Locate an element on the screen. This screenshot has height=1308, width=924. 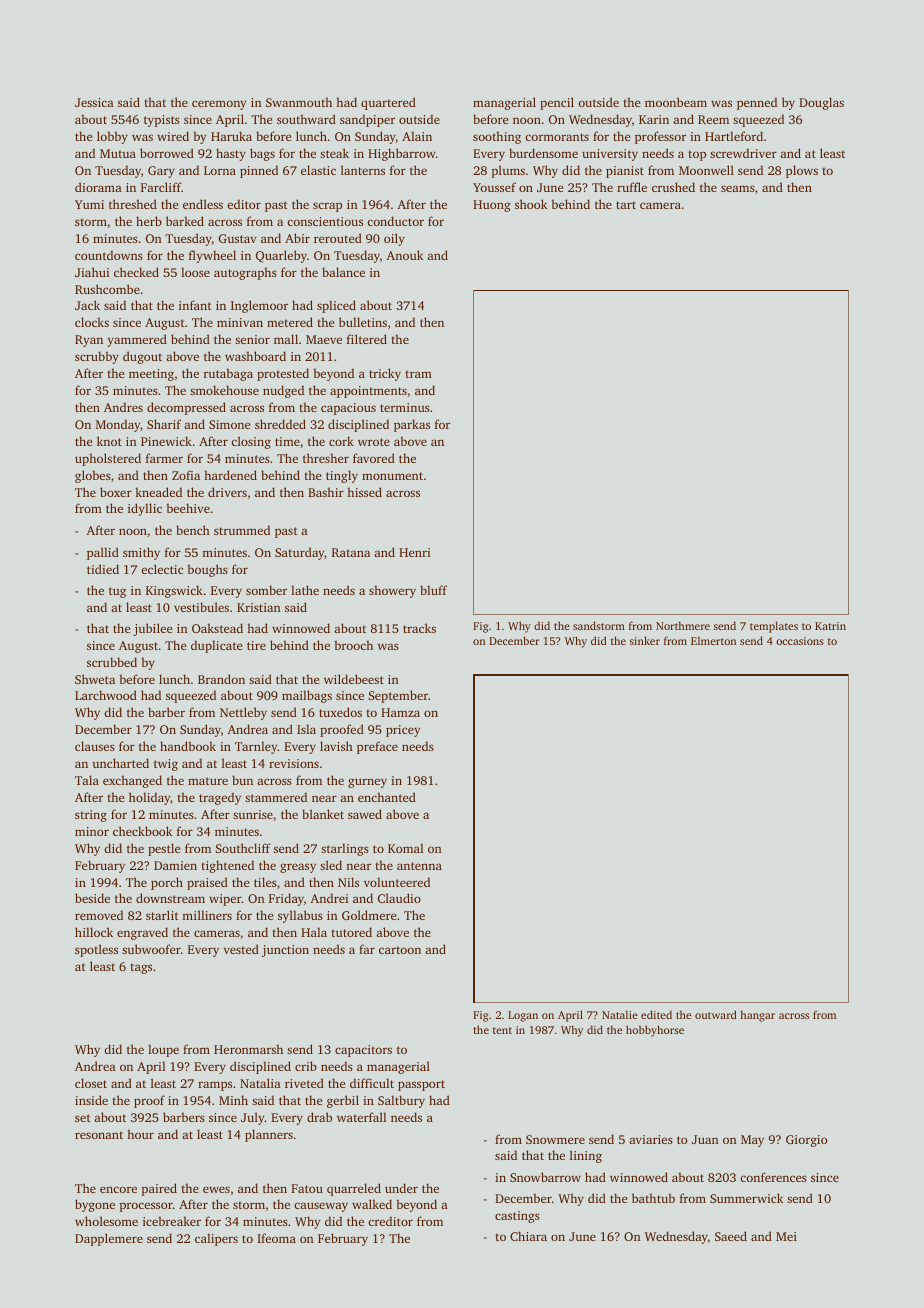
capacitors is located at coordinates (363, 1051).
